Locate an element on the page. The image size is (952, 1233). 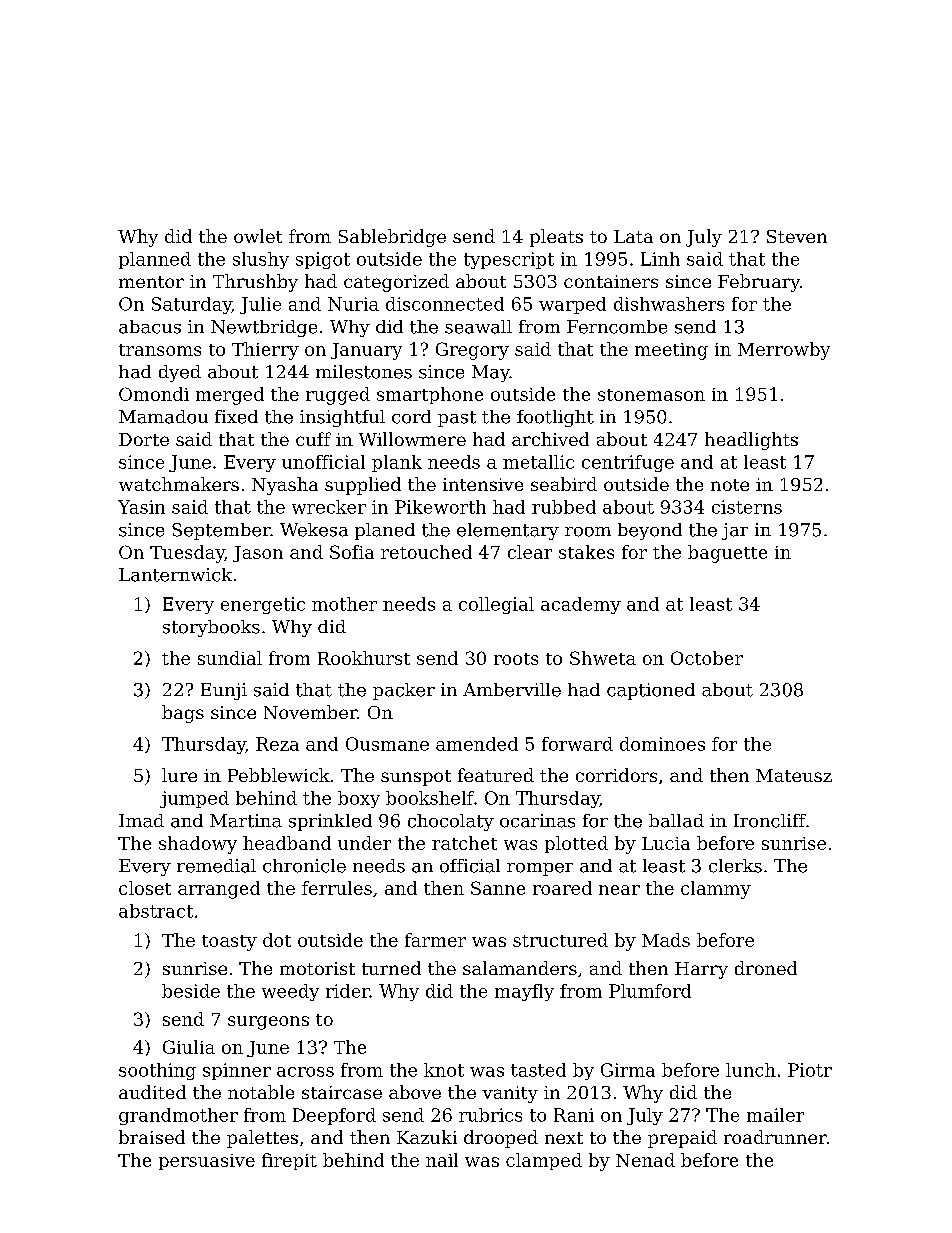
meeting is located at coordinates (671, 351).
